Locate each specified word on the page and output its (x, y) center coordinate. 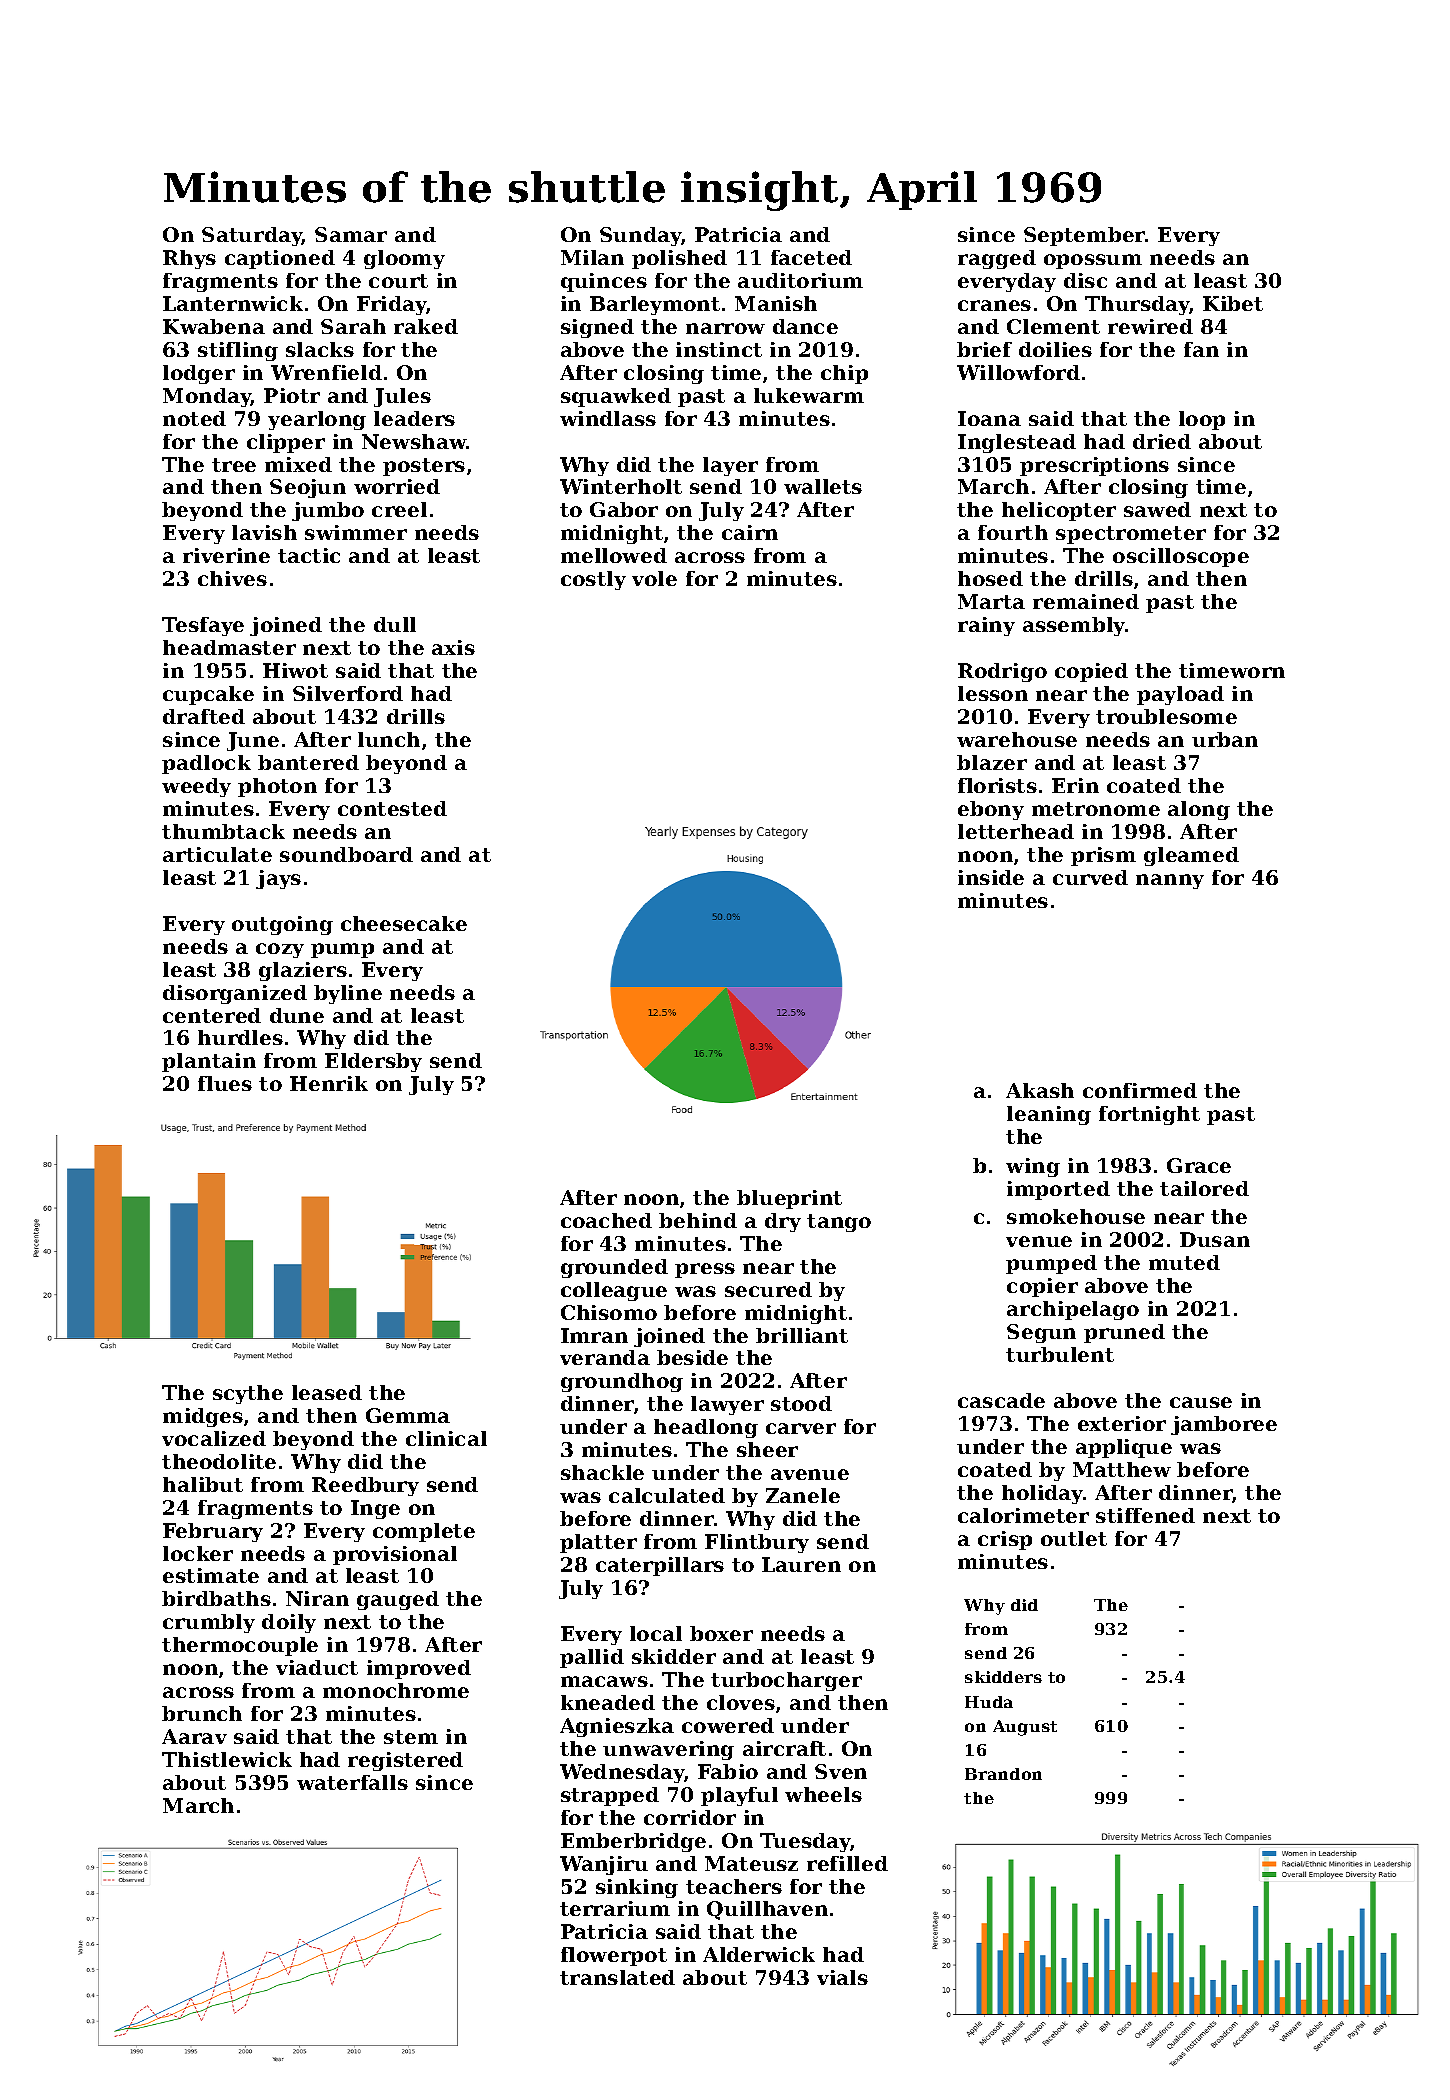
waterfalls (352, 1782)
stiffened (1145, 1515)
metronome (1096, 809)
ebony (991, 810)
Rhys (189, 259)
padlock (206, 764)
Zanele (803, 1495)
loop (1202, 420)
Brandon (1003, 1774)
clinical (446, 1438)
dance (805, 326)
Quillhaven (767, 1910)
